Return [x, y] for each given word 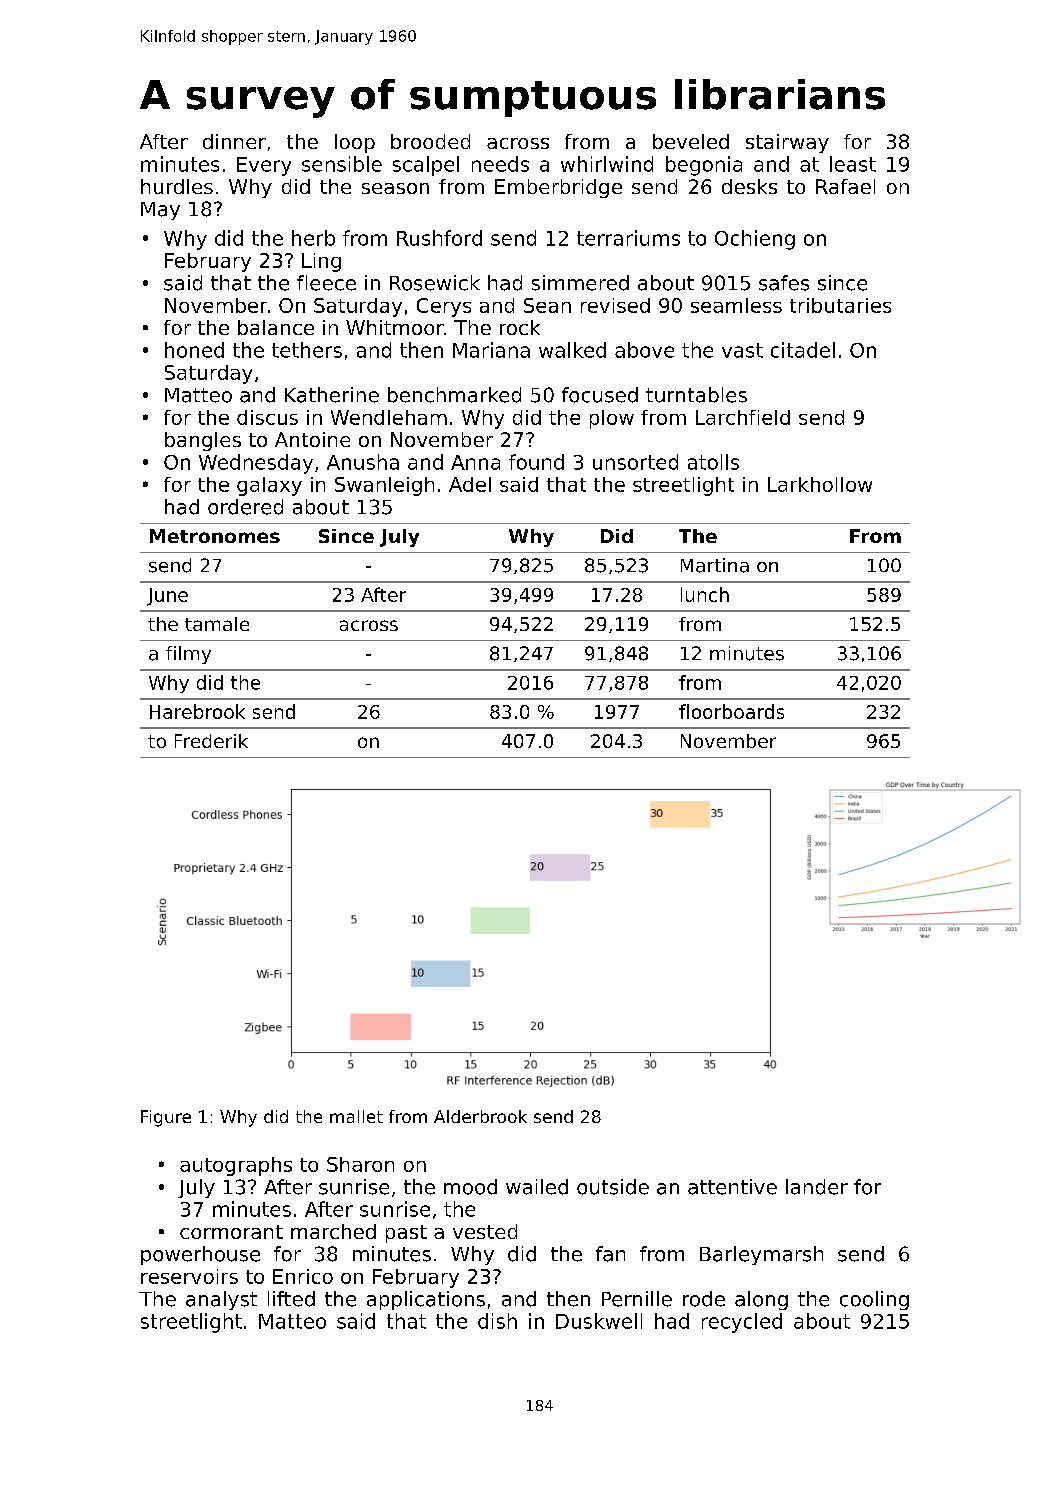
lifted [291, 1299]
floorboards [731, 711]
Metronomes [215, 536]
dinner [234, 141]
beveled [691, 141]
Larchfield [743, 417]
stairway [787, 143]
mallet [356, 1116]
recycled [742, 1323]
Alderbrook [480, 1116]
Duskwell [599, 1321]
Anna [475, 462]
